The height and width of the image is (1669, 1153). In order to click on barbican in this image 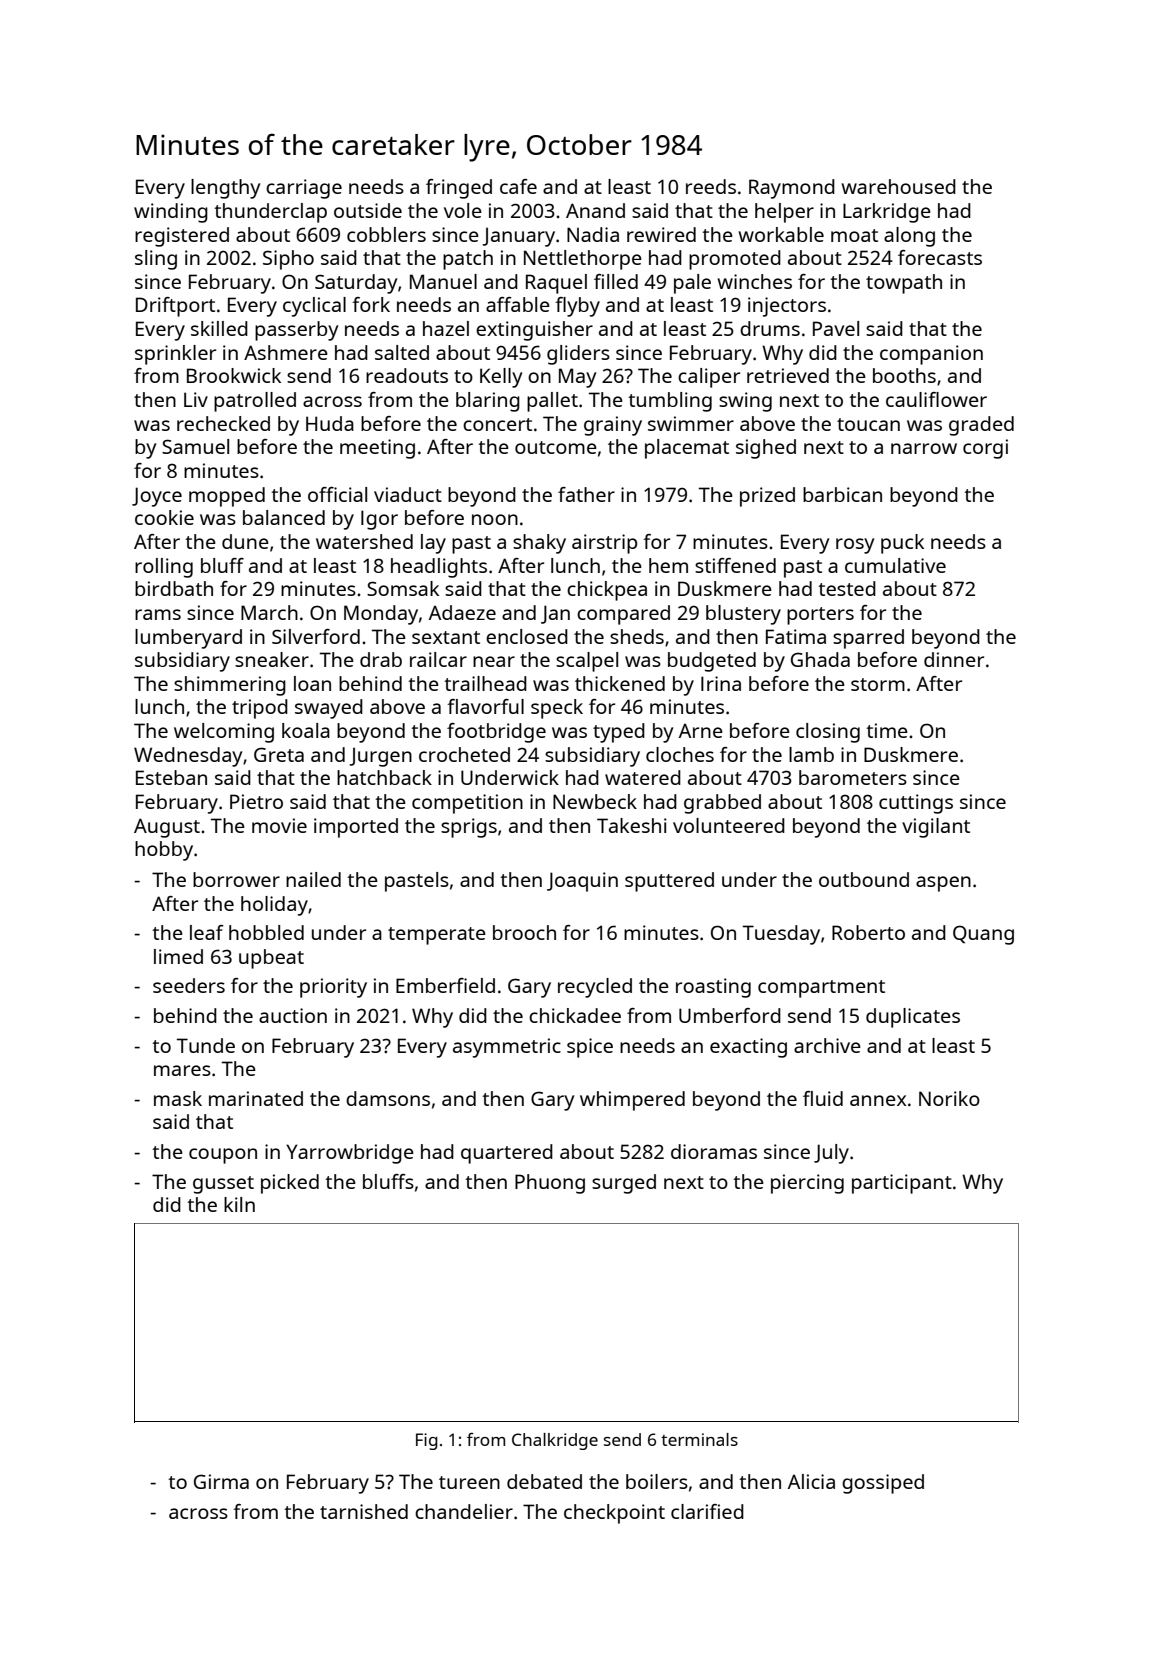, I will do `click(842, 494)`.
